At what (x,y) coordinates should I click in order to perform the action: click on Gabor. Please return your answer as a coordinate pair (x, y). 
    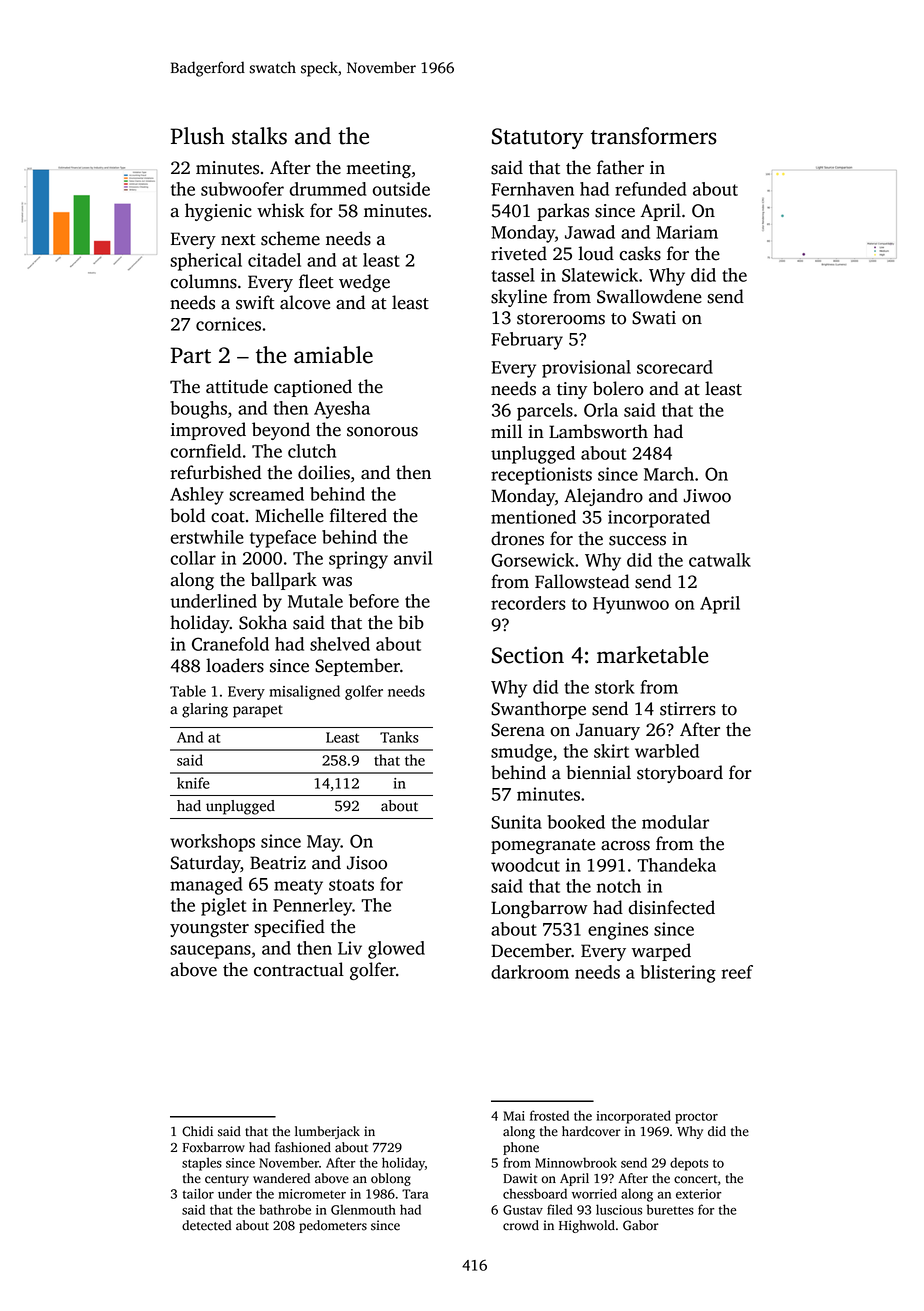
    Looking at the image, I should click on (641, 1225).
